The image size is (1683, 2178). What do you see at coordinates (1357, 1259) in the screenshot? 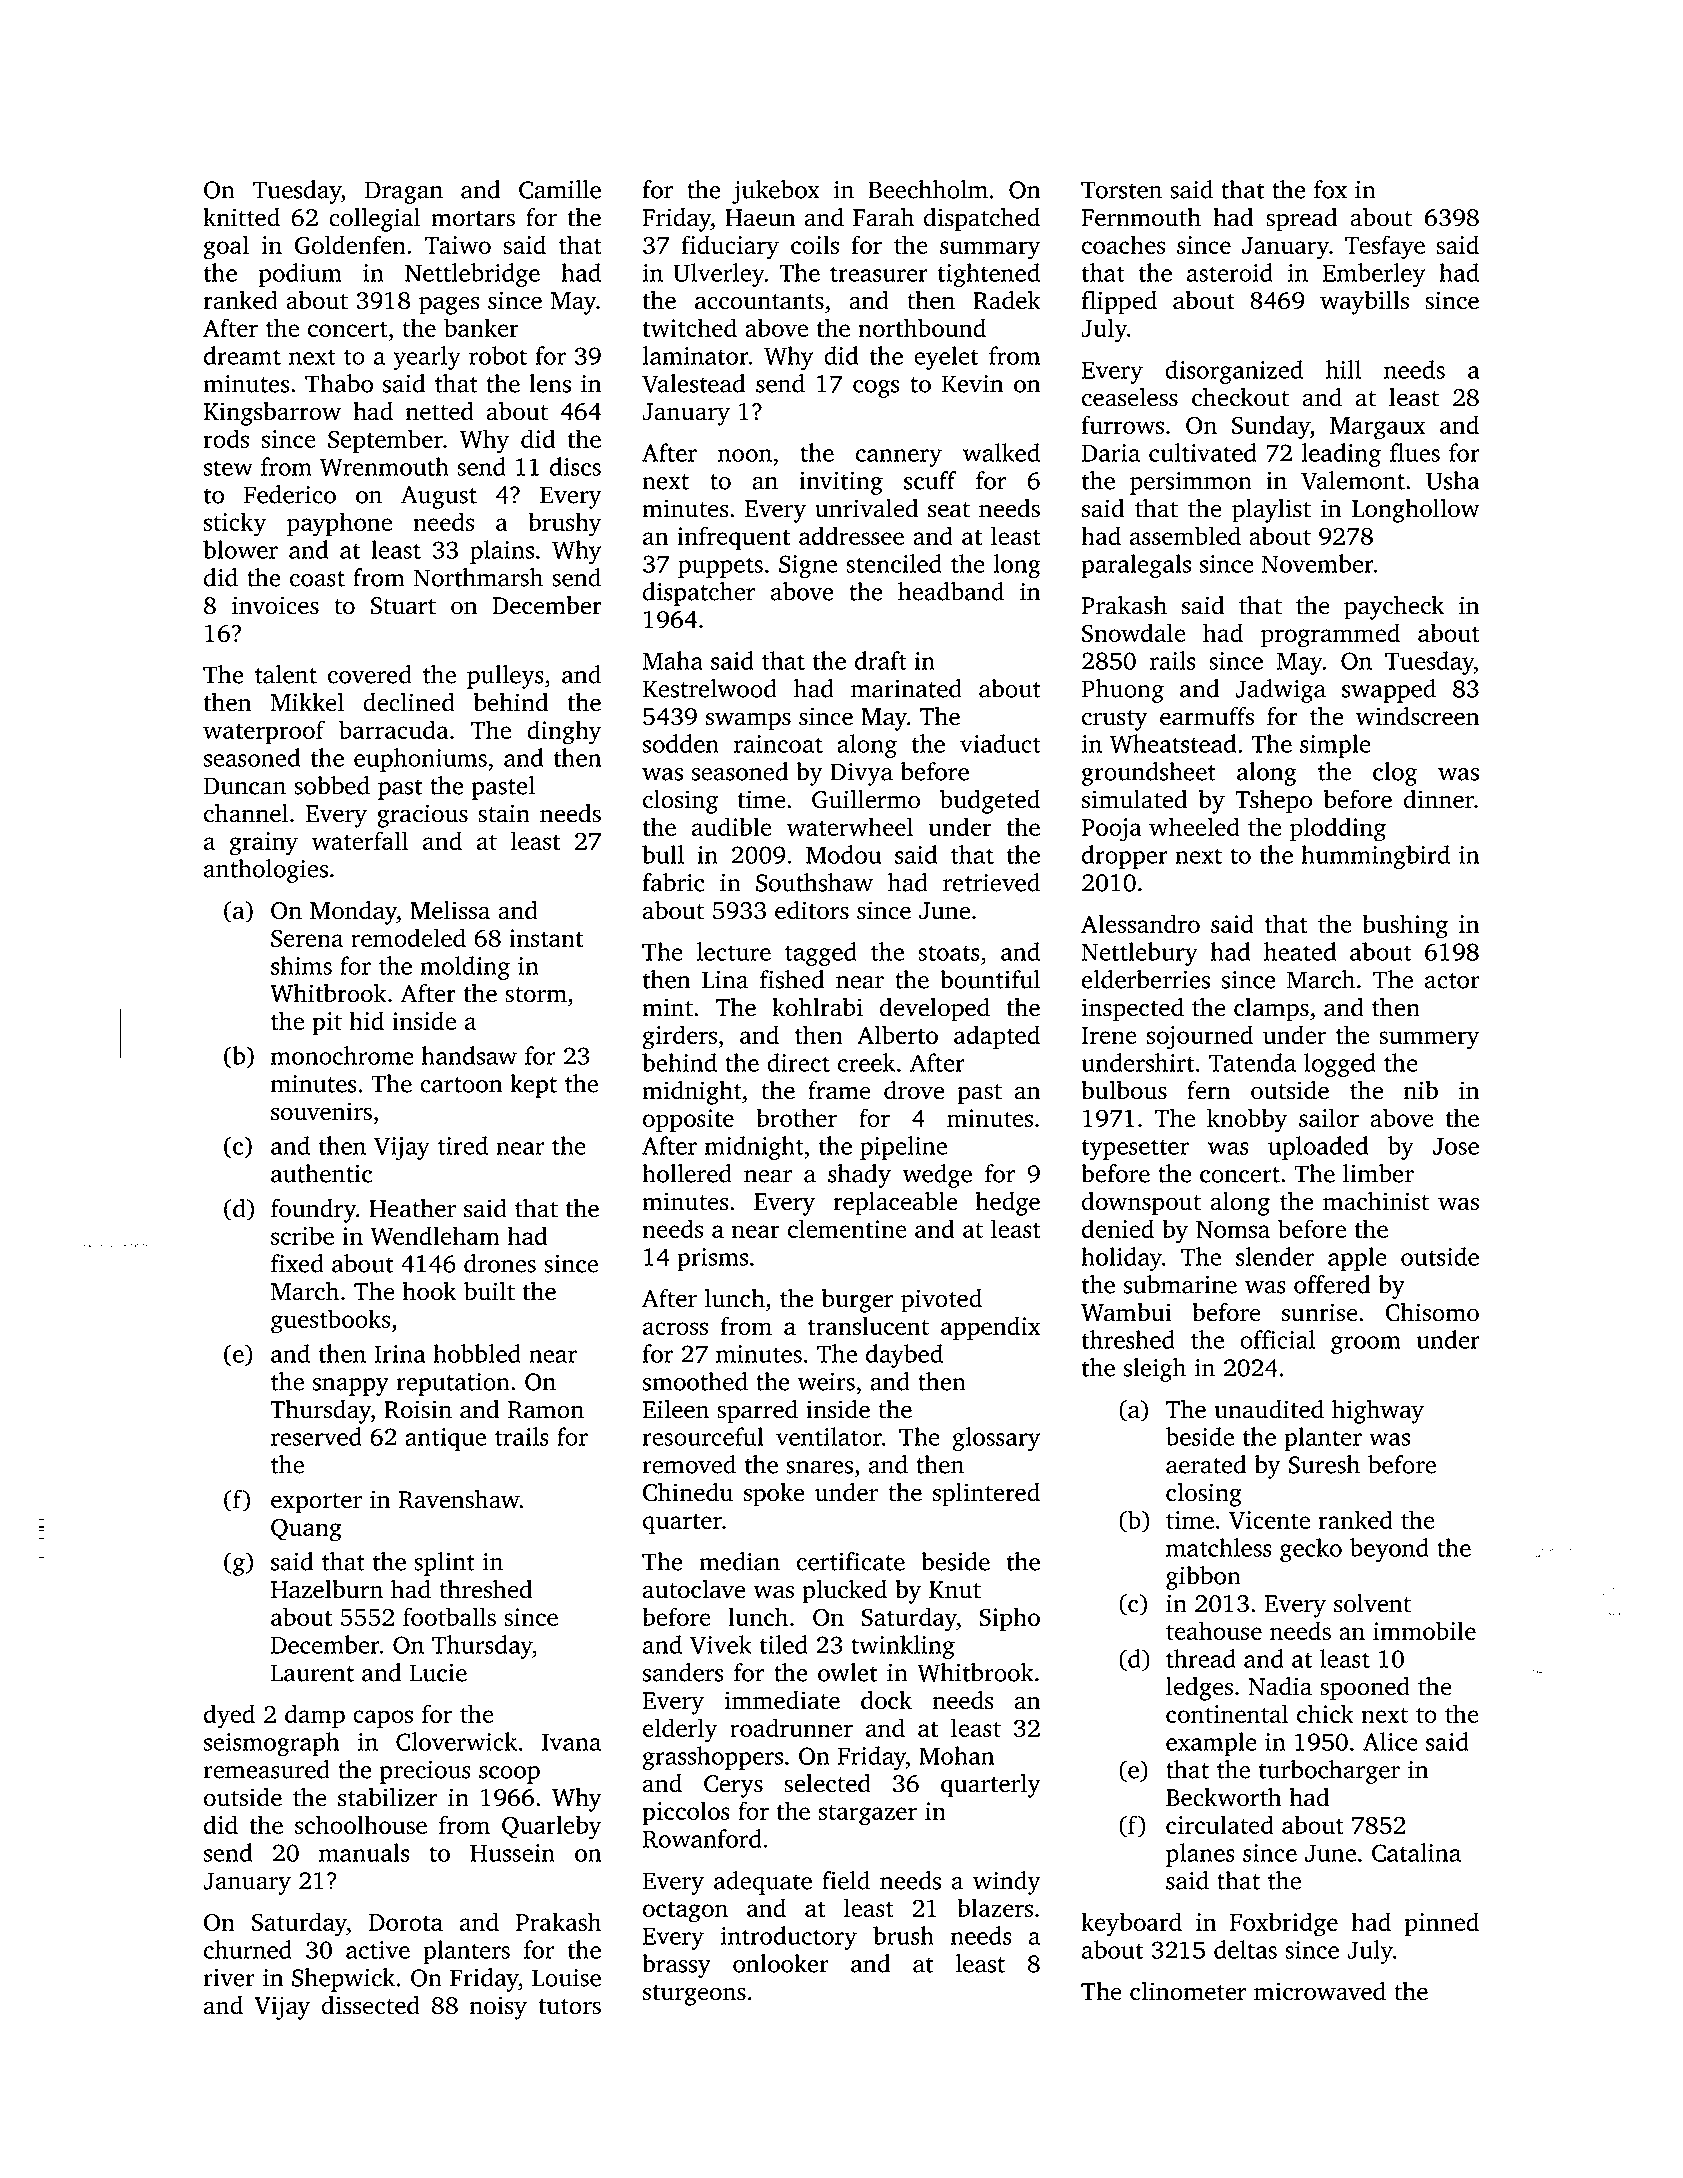
I see `apple` at bounding box center [1357, 1259].
